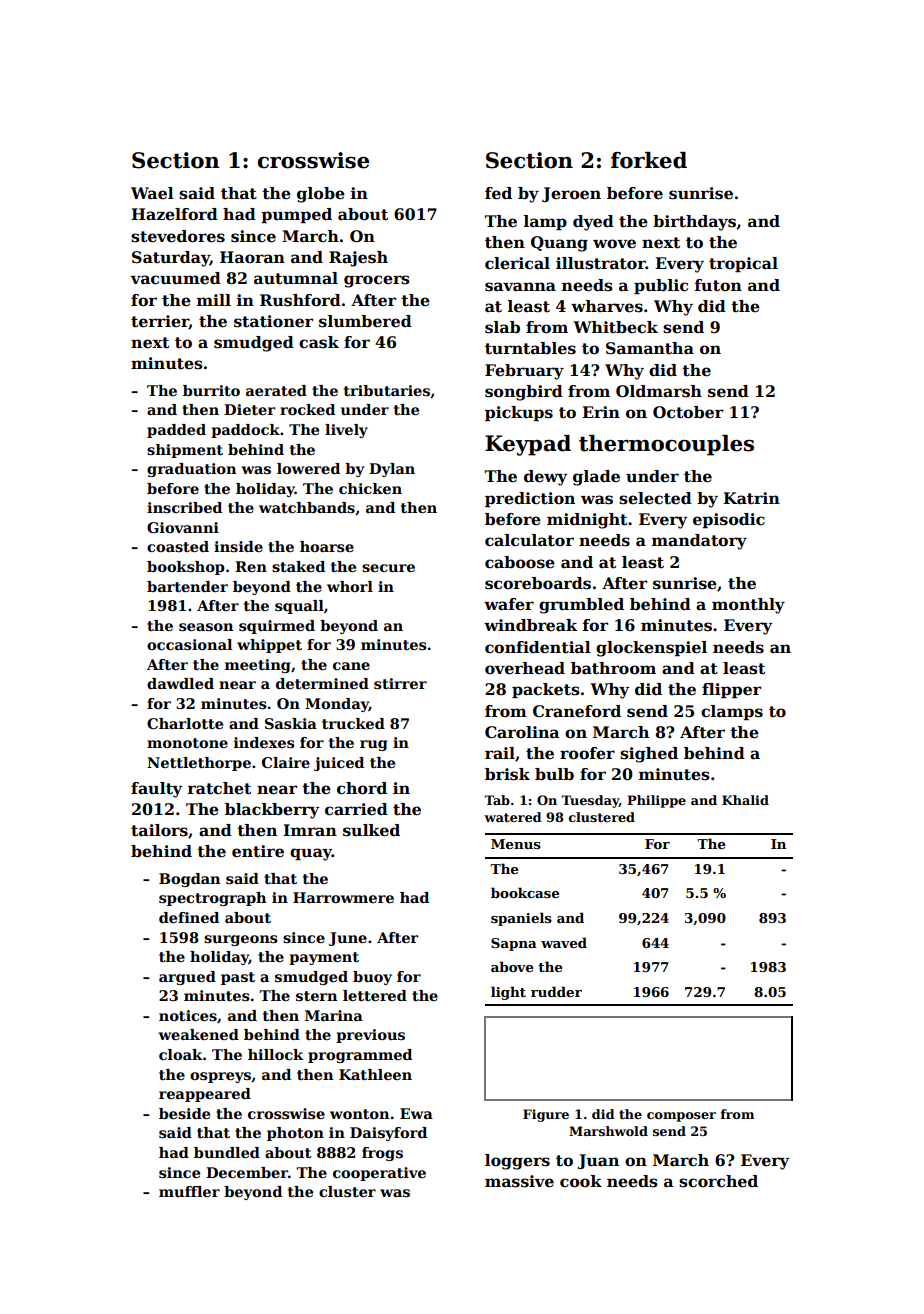 The image size is (924, 1314). I want to click on cook, so click(581, 1181).
